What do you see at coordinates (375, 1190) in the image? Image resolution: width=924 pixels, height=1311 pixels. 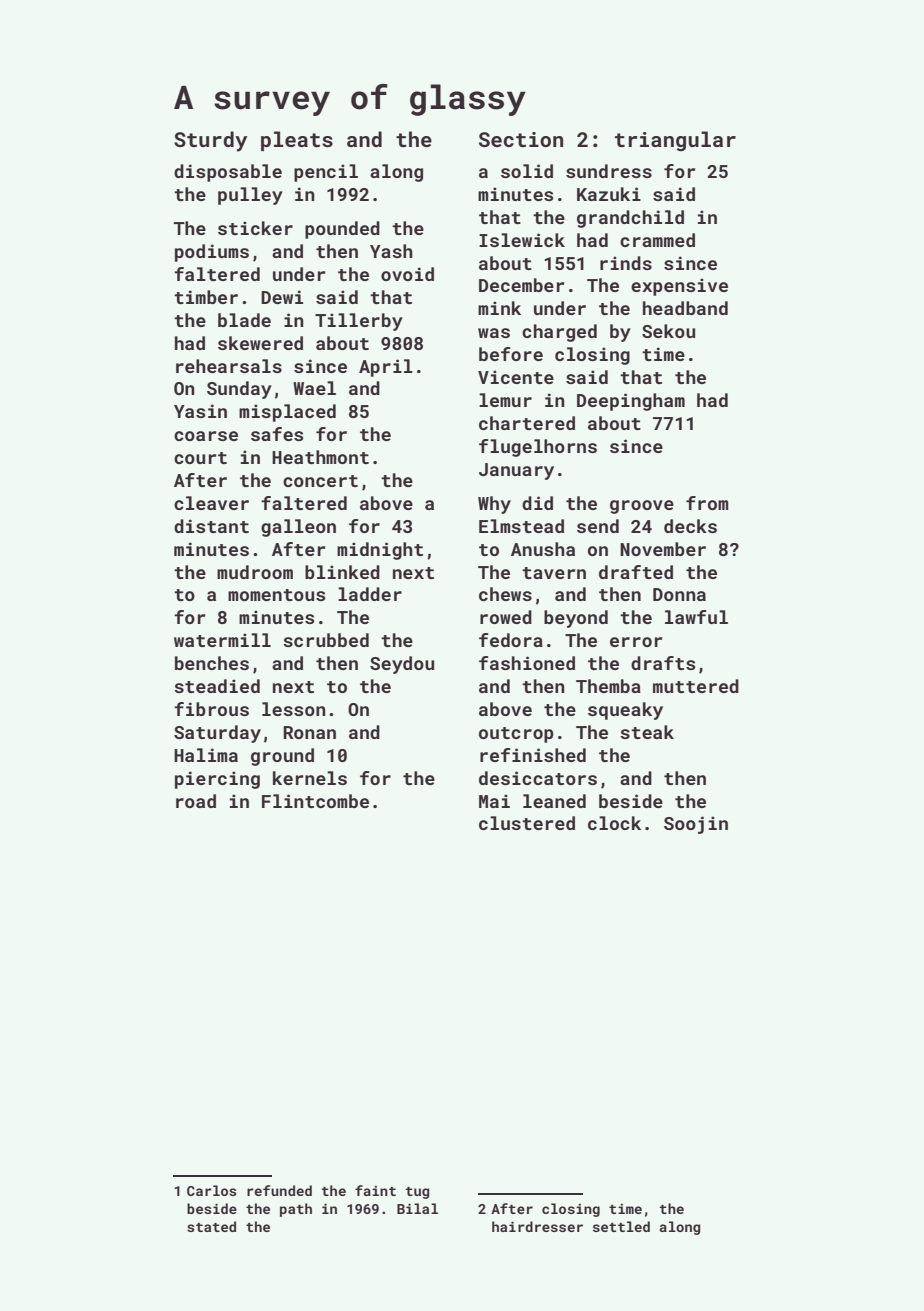 I see `faint` at bounding box center [375, 1190].
